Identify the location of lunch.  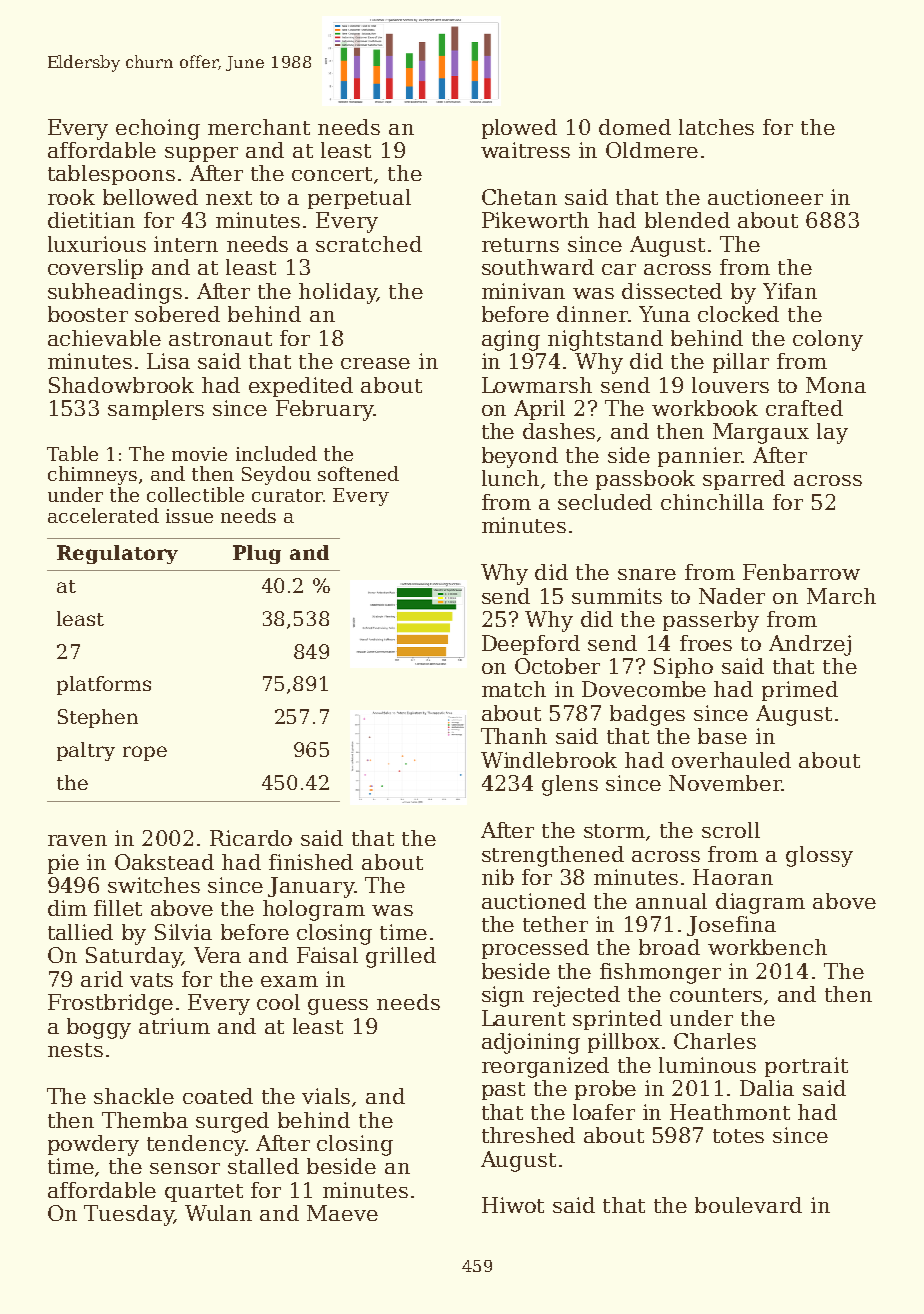
(510, 478).
